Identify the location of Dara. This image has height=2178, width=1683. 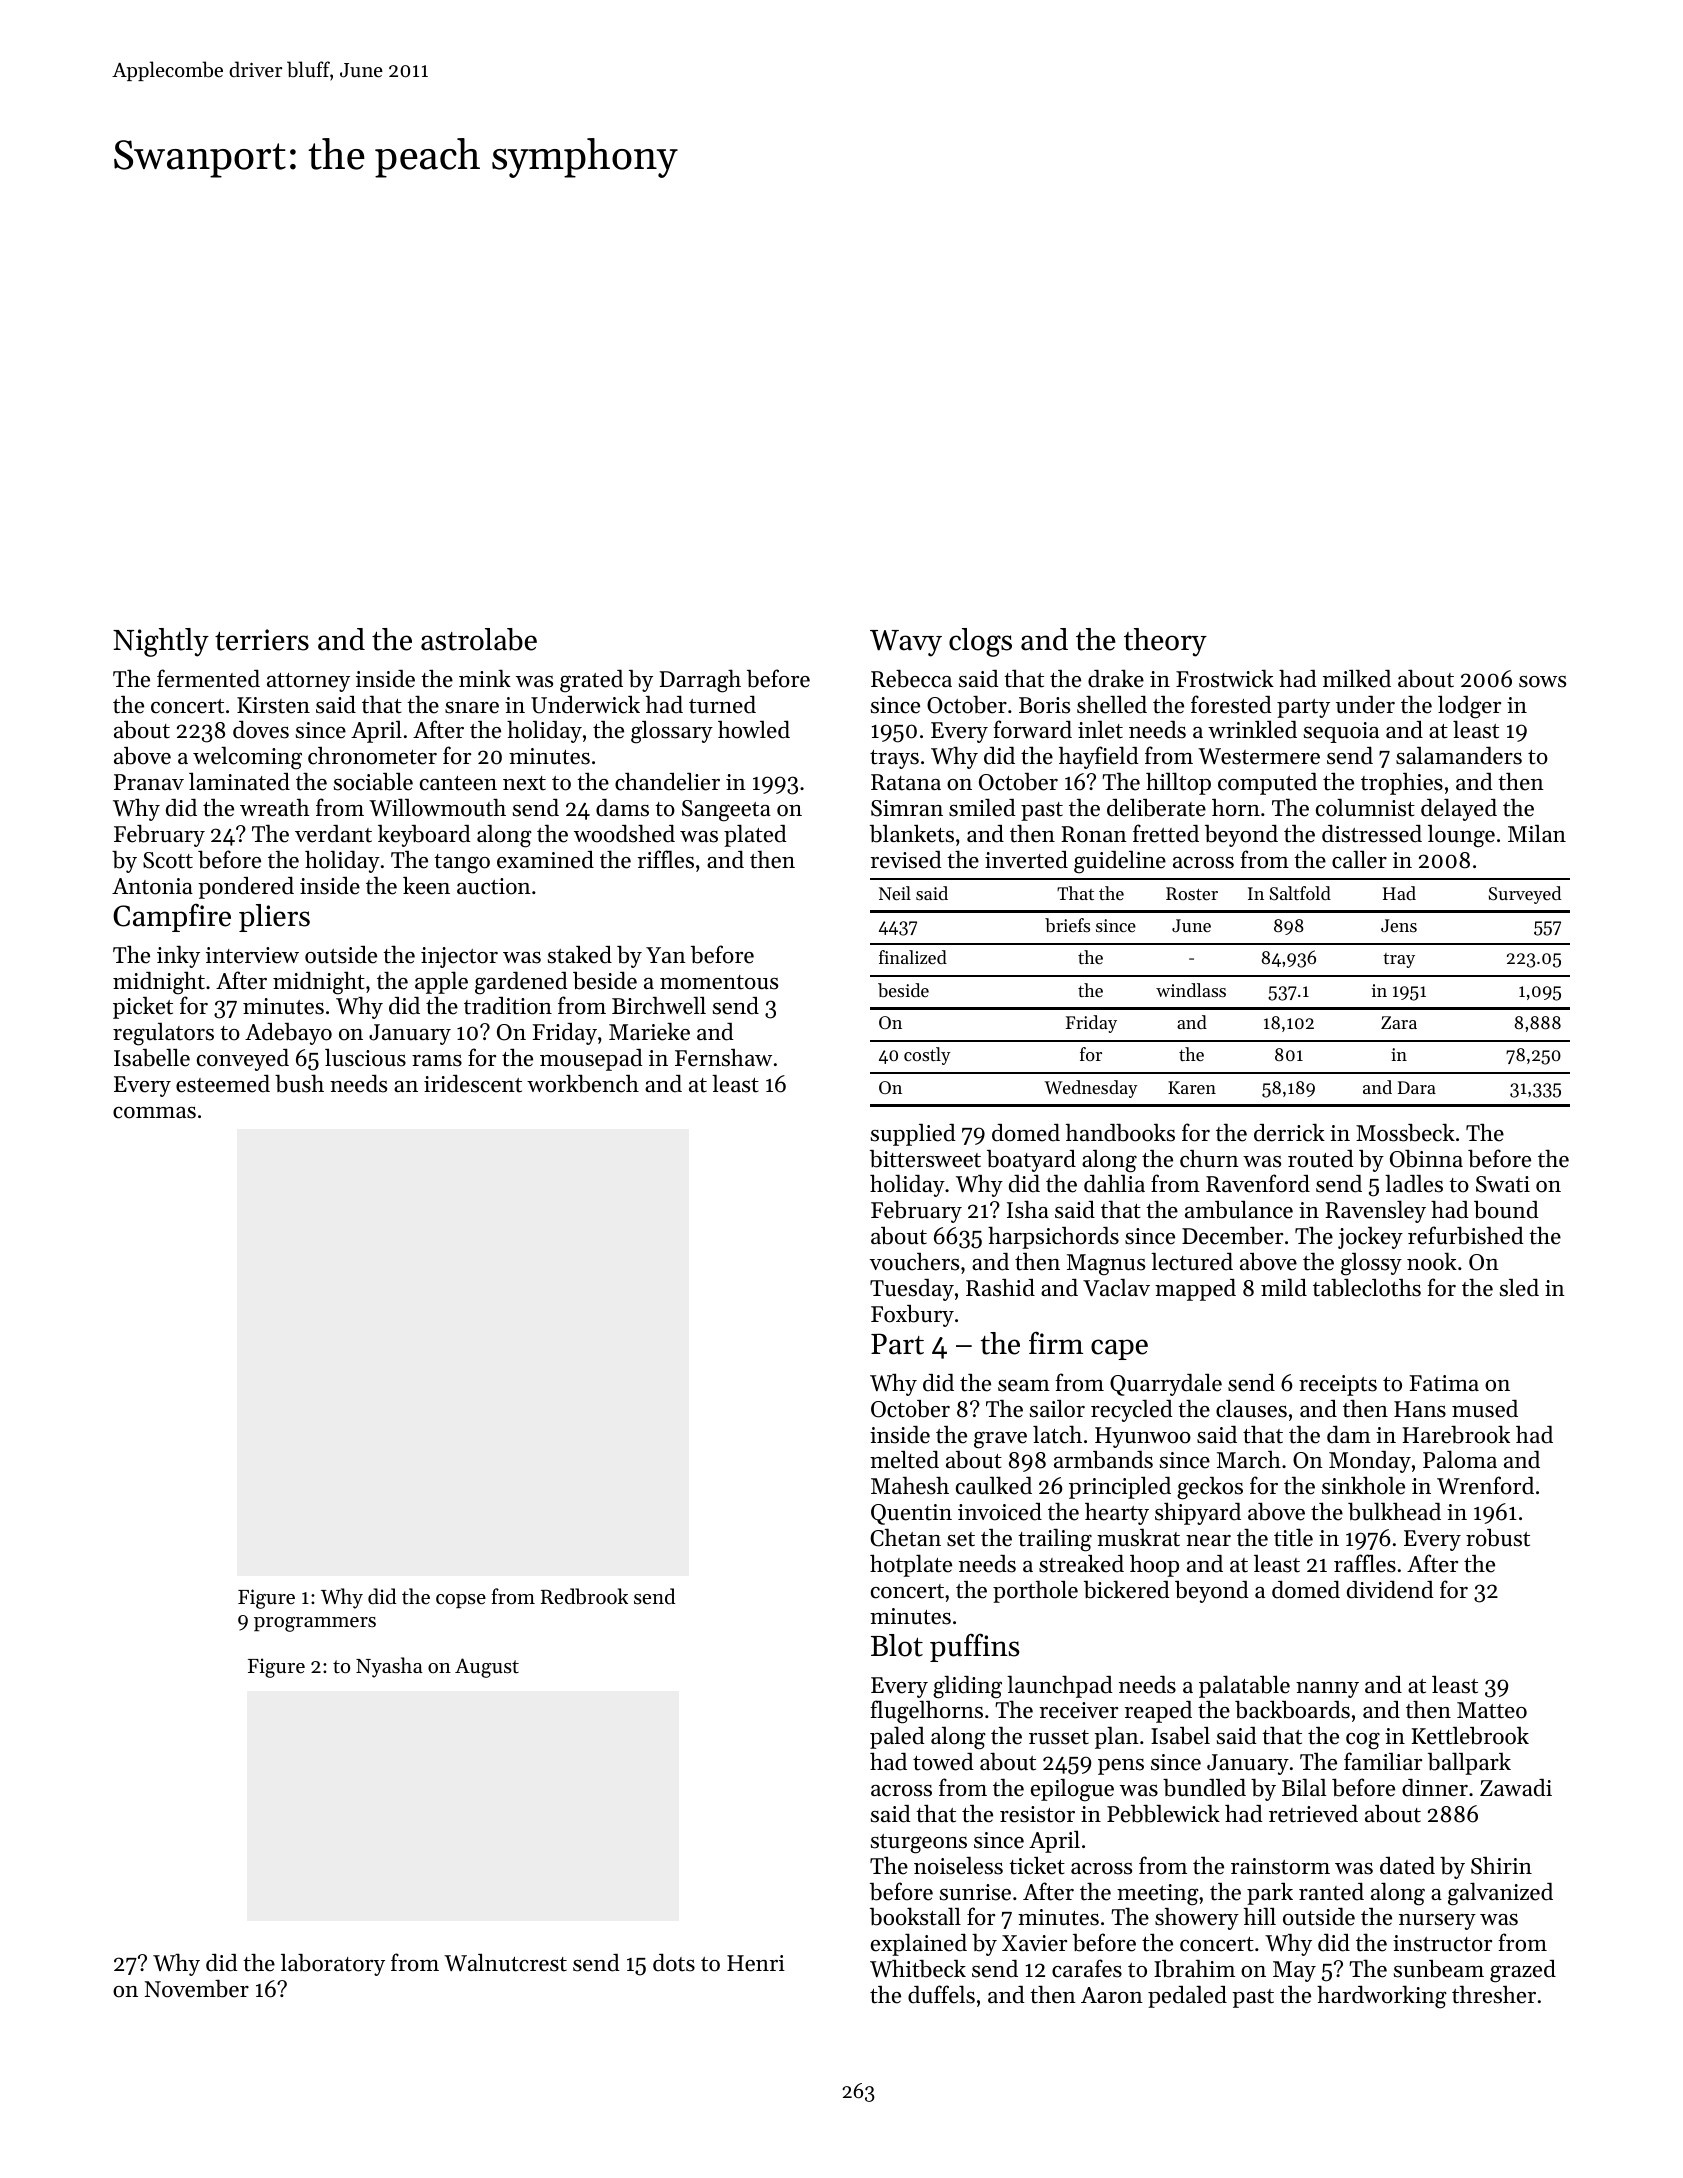
(1417, 1087).
